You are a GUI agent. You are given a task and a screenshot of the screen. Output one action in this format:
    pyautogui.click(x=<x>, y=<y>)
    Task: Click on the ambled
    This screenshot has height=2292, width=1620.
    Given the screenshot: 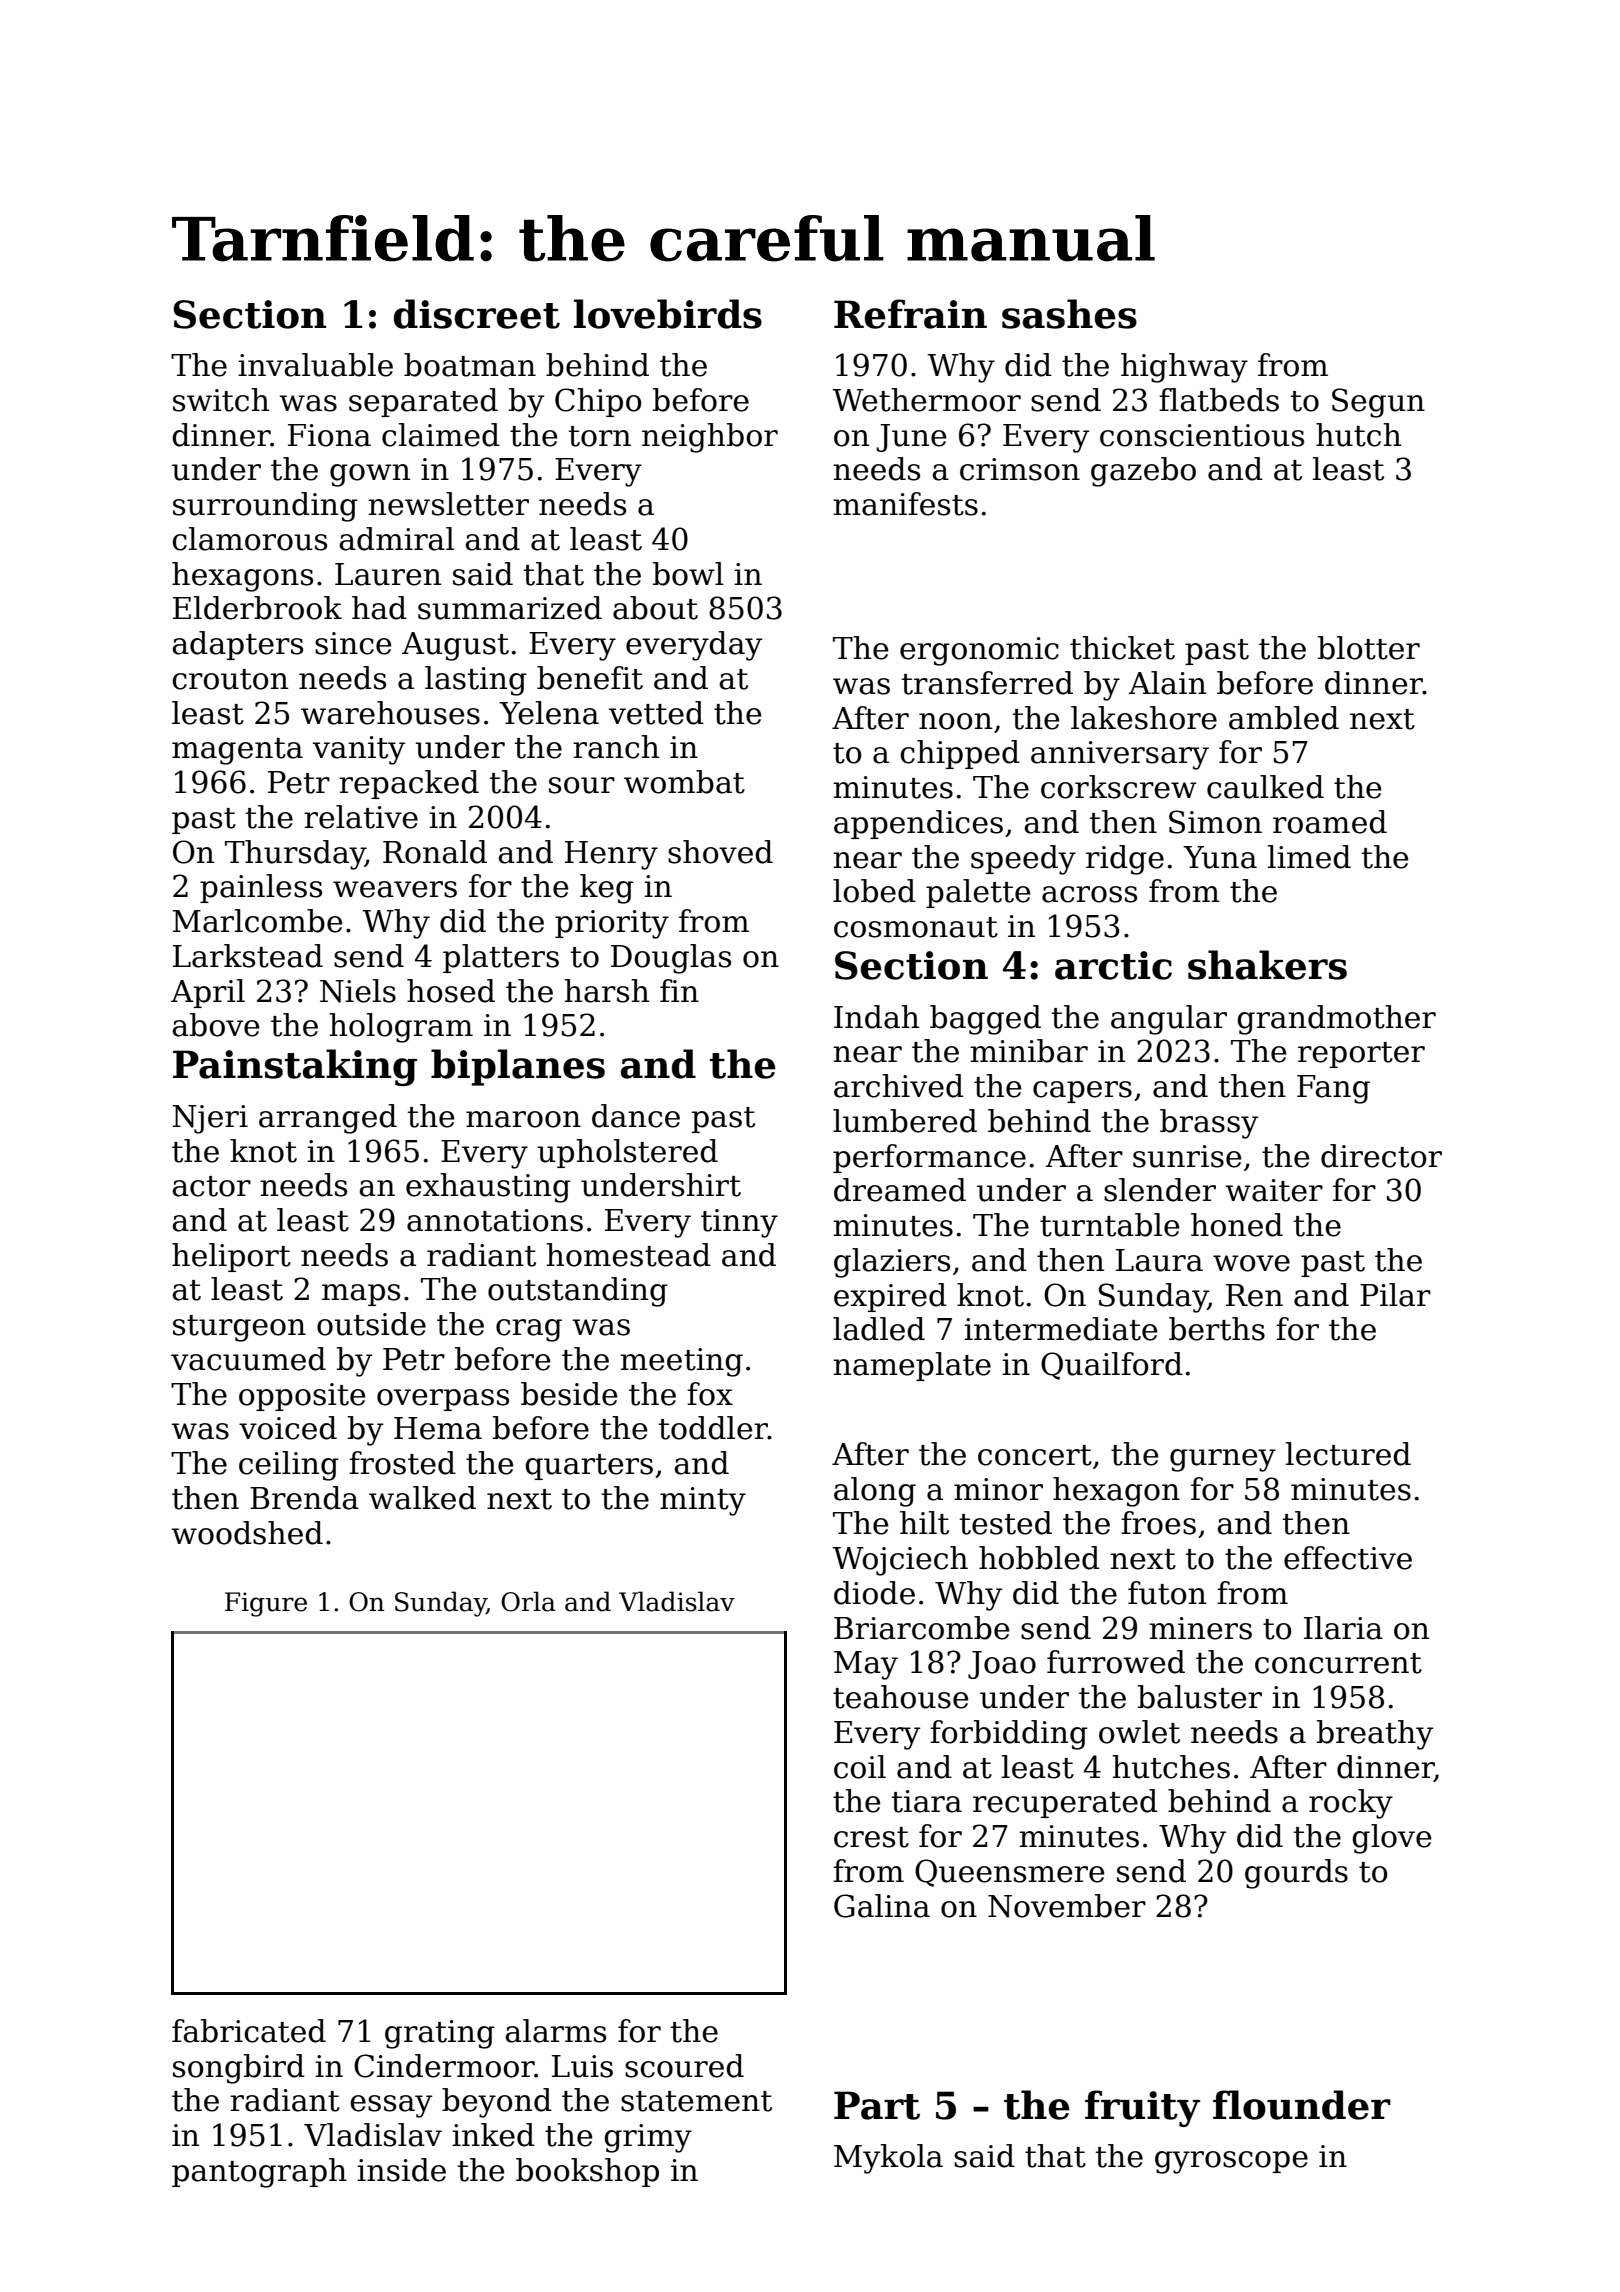 What is the action you would take?
    pyautogui.click(x=1284, y=718)
